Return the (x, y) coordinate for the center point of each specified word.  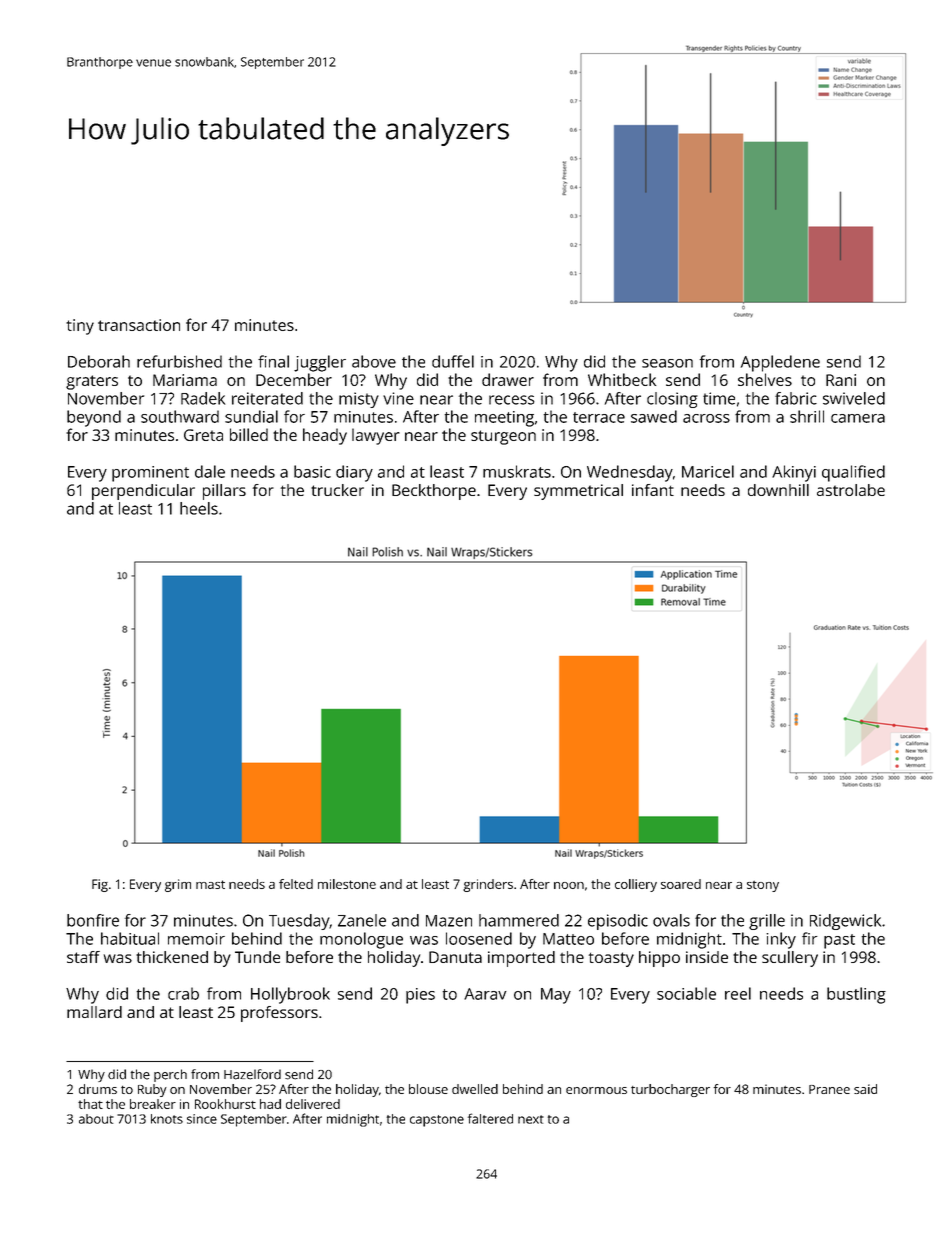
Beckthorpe (434, 492)
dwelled (475, 1089)
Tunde (257, 957)
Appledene (780, 363)
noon (569, 885)
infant (653, 490)
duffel (453, 361)
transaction (139, 325)
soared (681, 884)
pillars (224, 492)
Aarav (485, 994)
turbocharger (670, 1090)
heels (199, 508)
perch (170, 1075)
